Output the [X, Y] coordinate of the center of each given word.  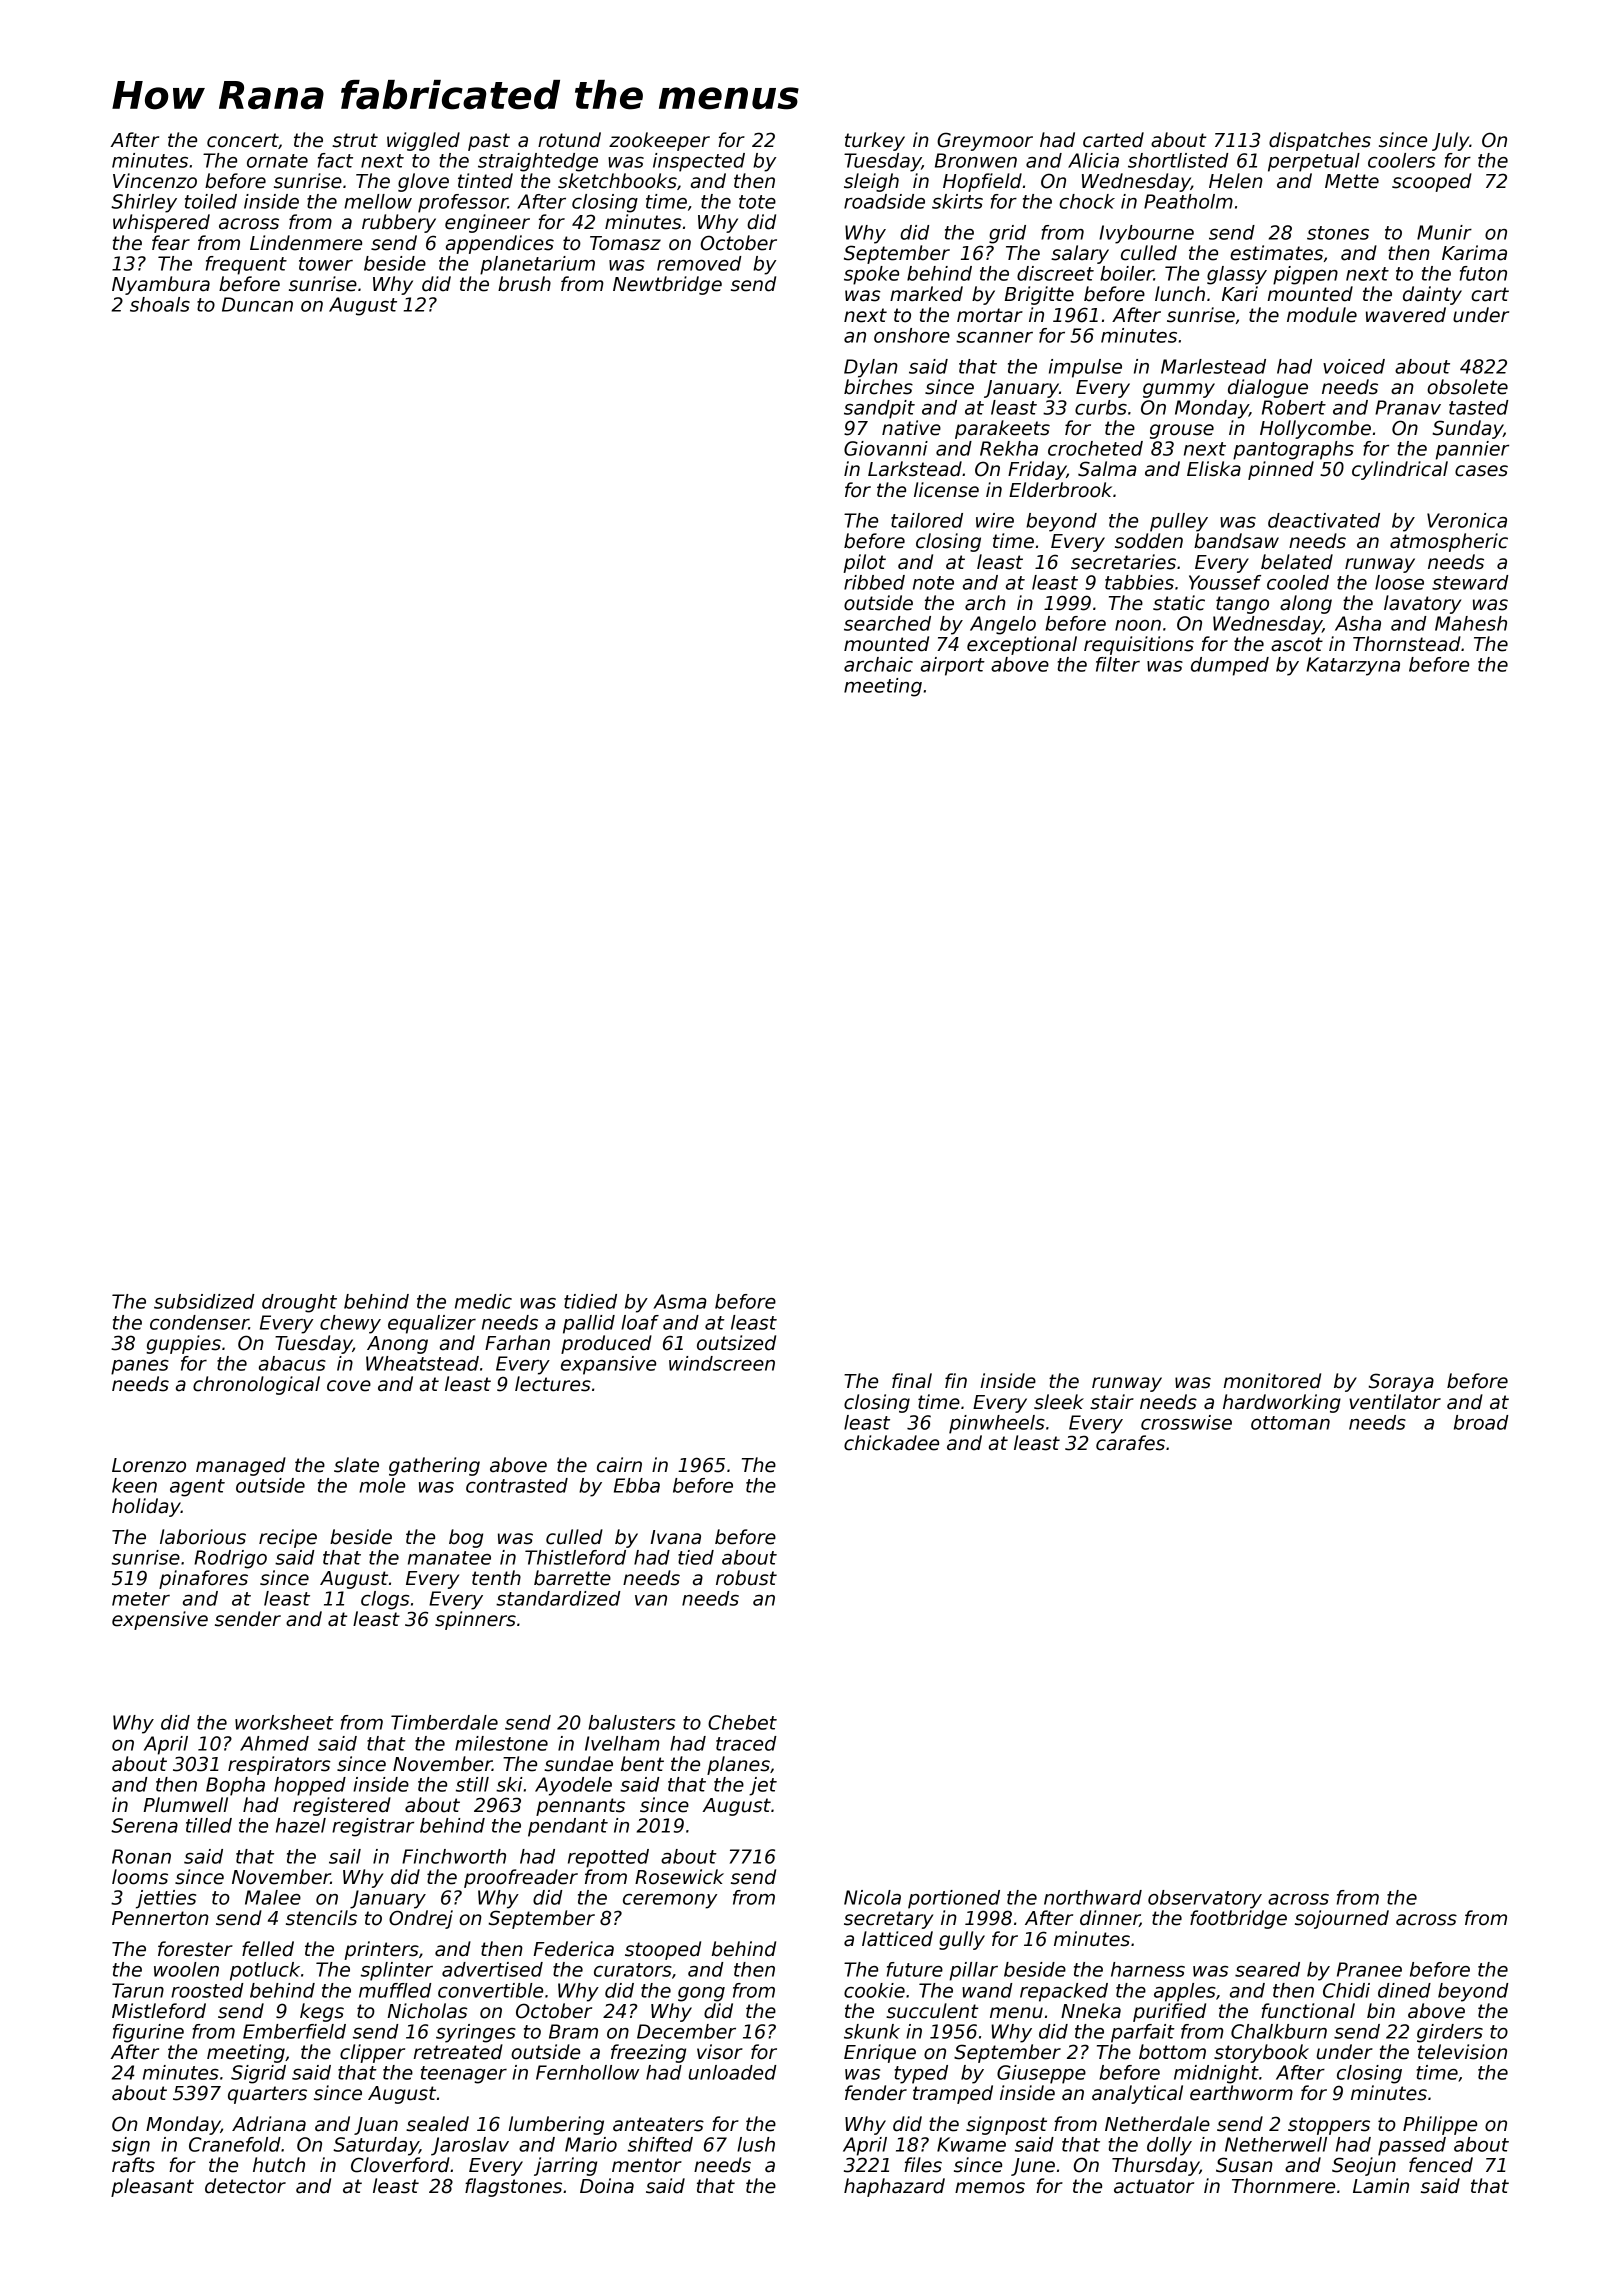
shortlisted [1178, 160]
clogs [385, 1600]
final [912, 1381]
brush [524, 284]
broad [1481, 1422]
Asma [679, 1301]
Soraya [1401, 1382]
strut [355, 140]
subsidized [204, 1301]
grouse [1182, 431]
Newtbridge [667, 285]
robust [746, 1578]
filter [1118, 664]
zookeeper [659, 141]
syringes [476, 2033]
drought [299, 1303]
